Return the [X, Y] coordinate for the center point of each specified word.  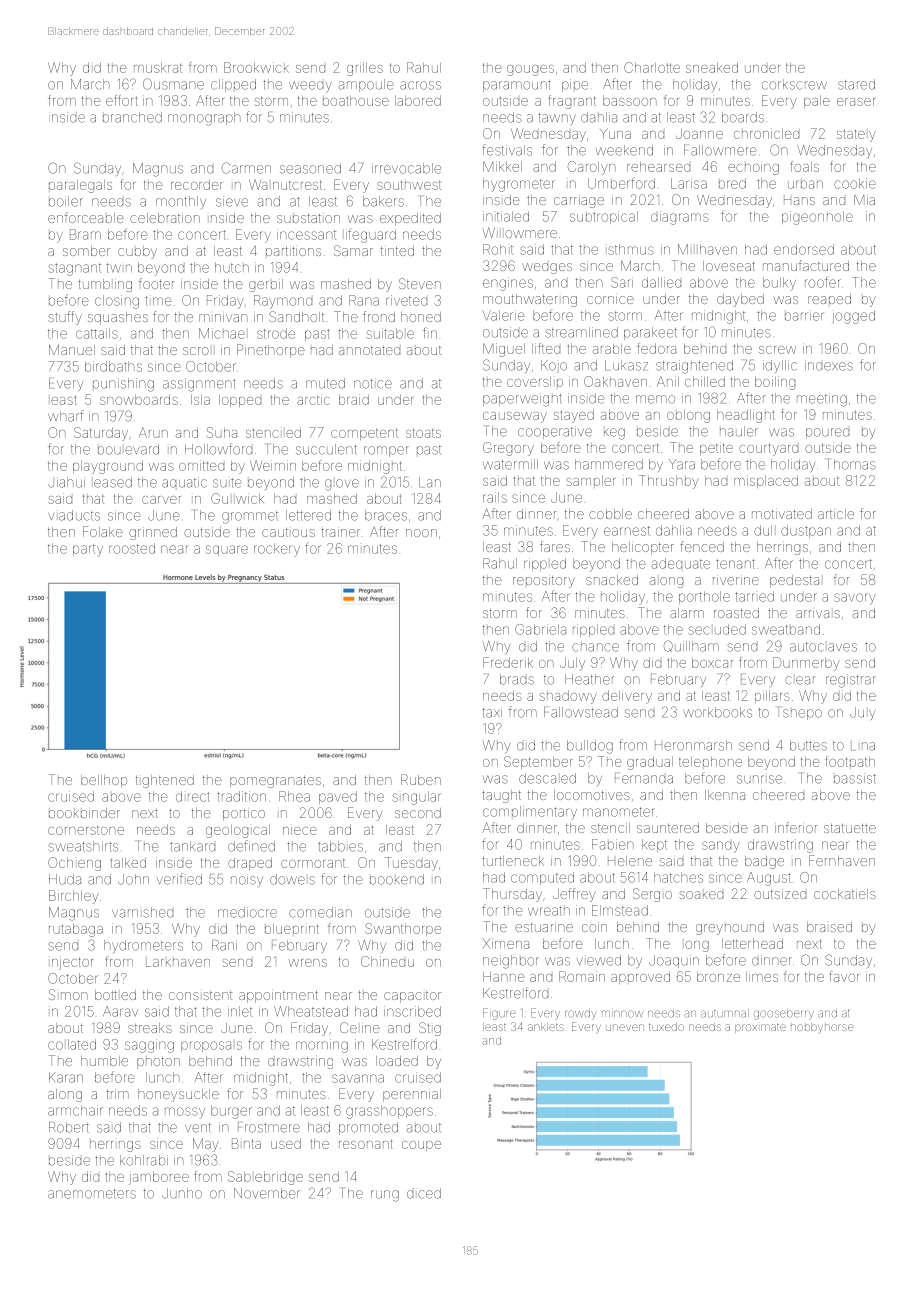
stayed [574, 416]
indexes [829, 365]
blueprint [292, 929]
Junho [182, 1193]
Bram [85, 234]
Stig [430, 1029]
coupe [421, 1146]
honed [421, 317]
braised [829, 927]
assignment [199, 385]
